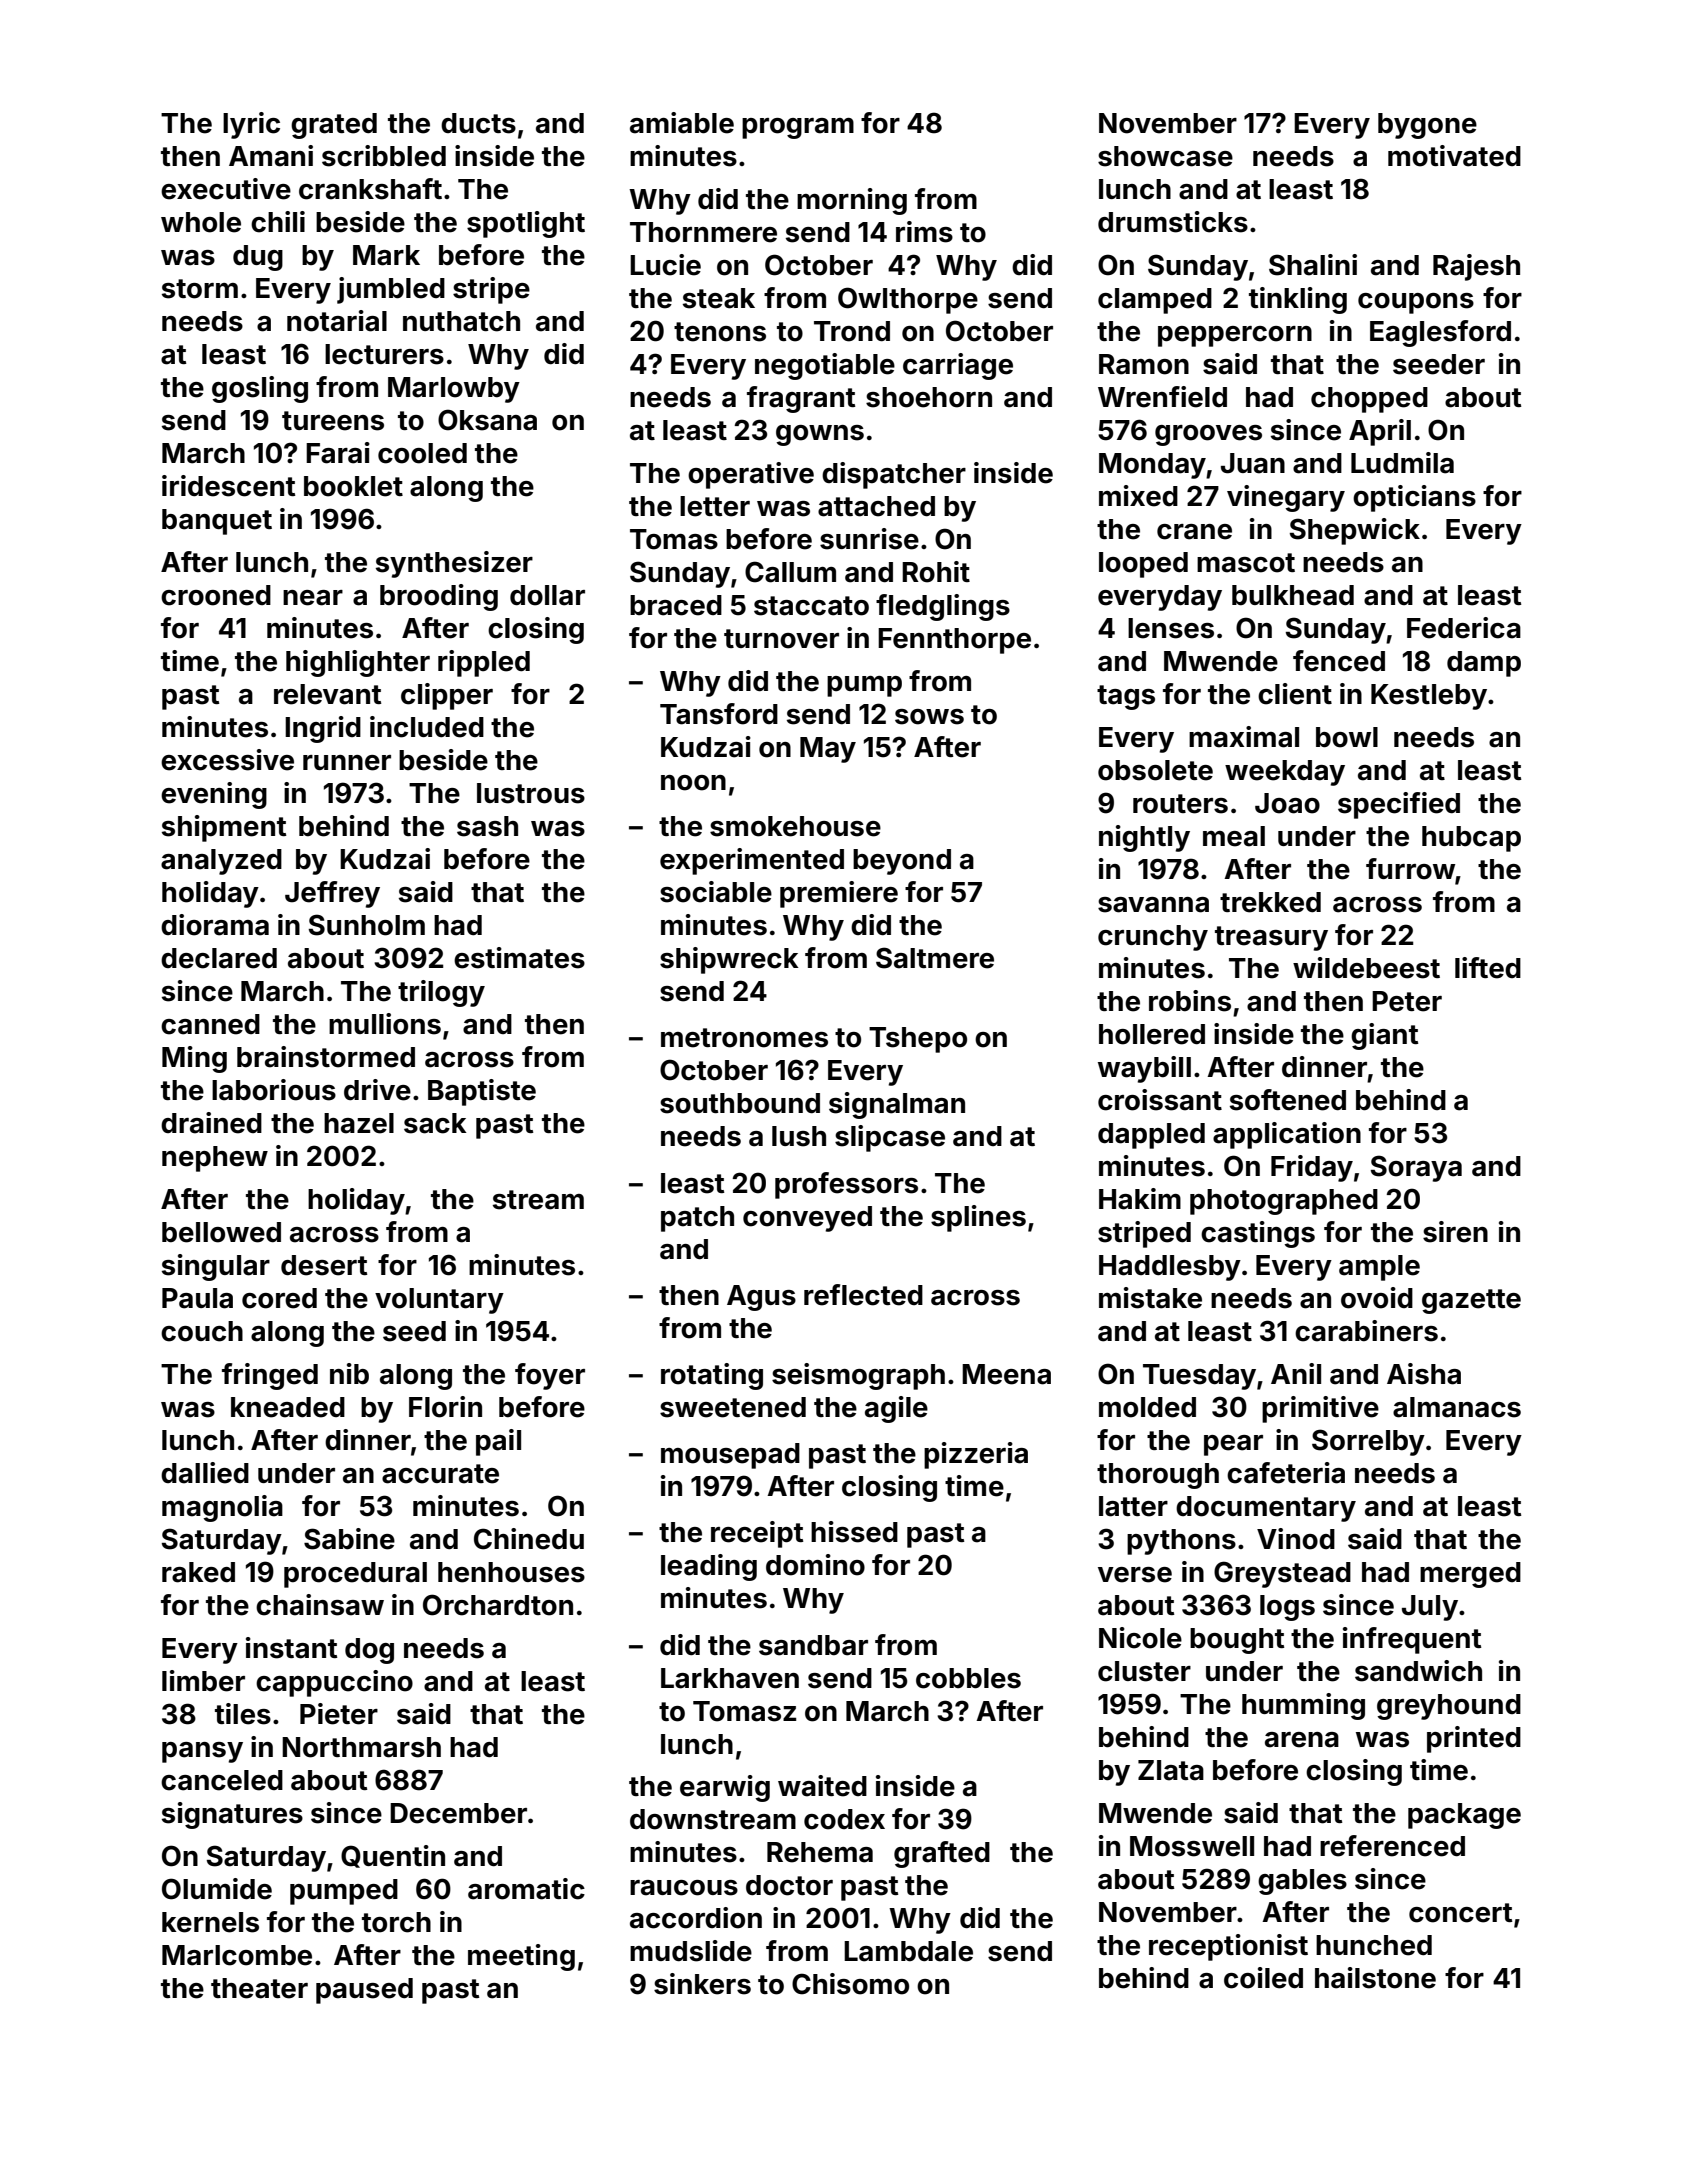  I want to click on nephew, so click(215, 1159).
